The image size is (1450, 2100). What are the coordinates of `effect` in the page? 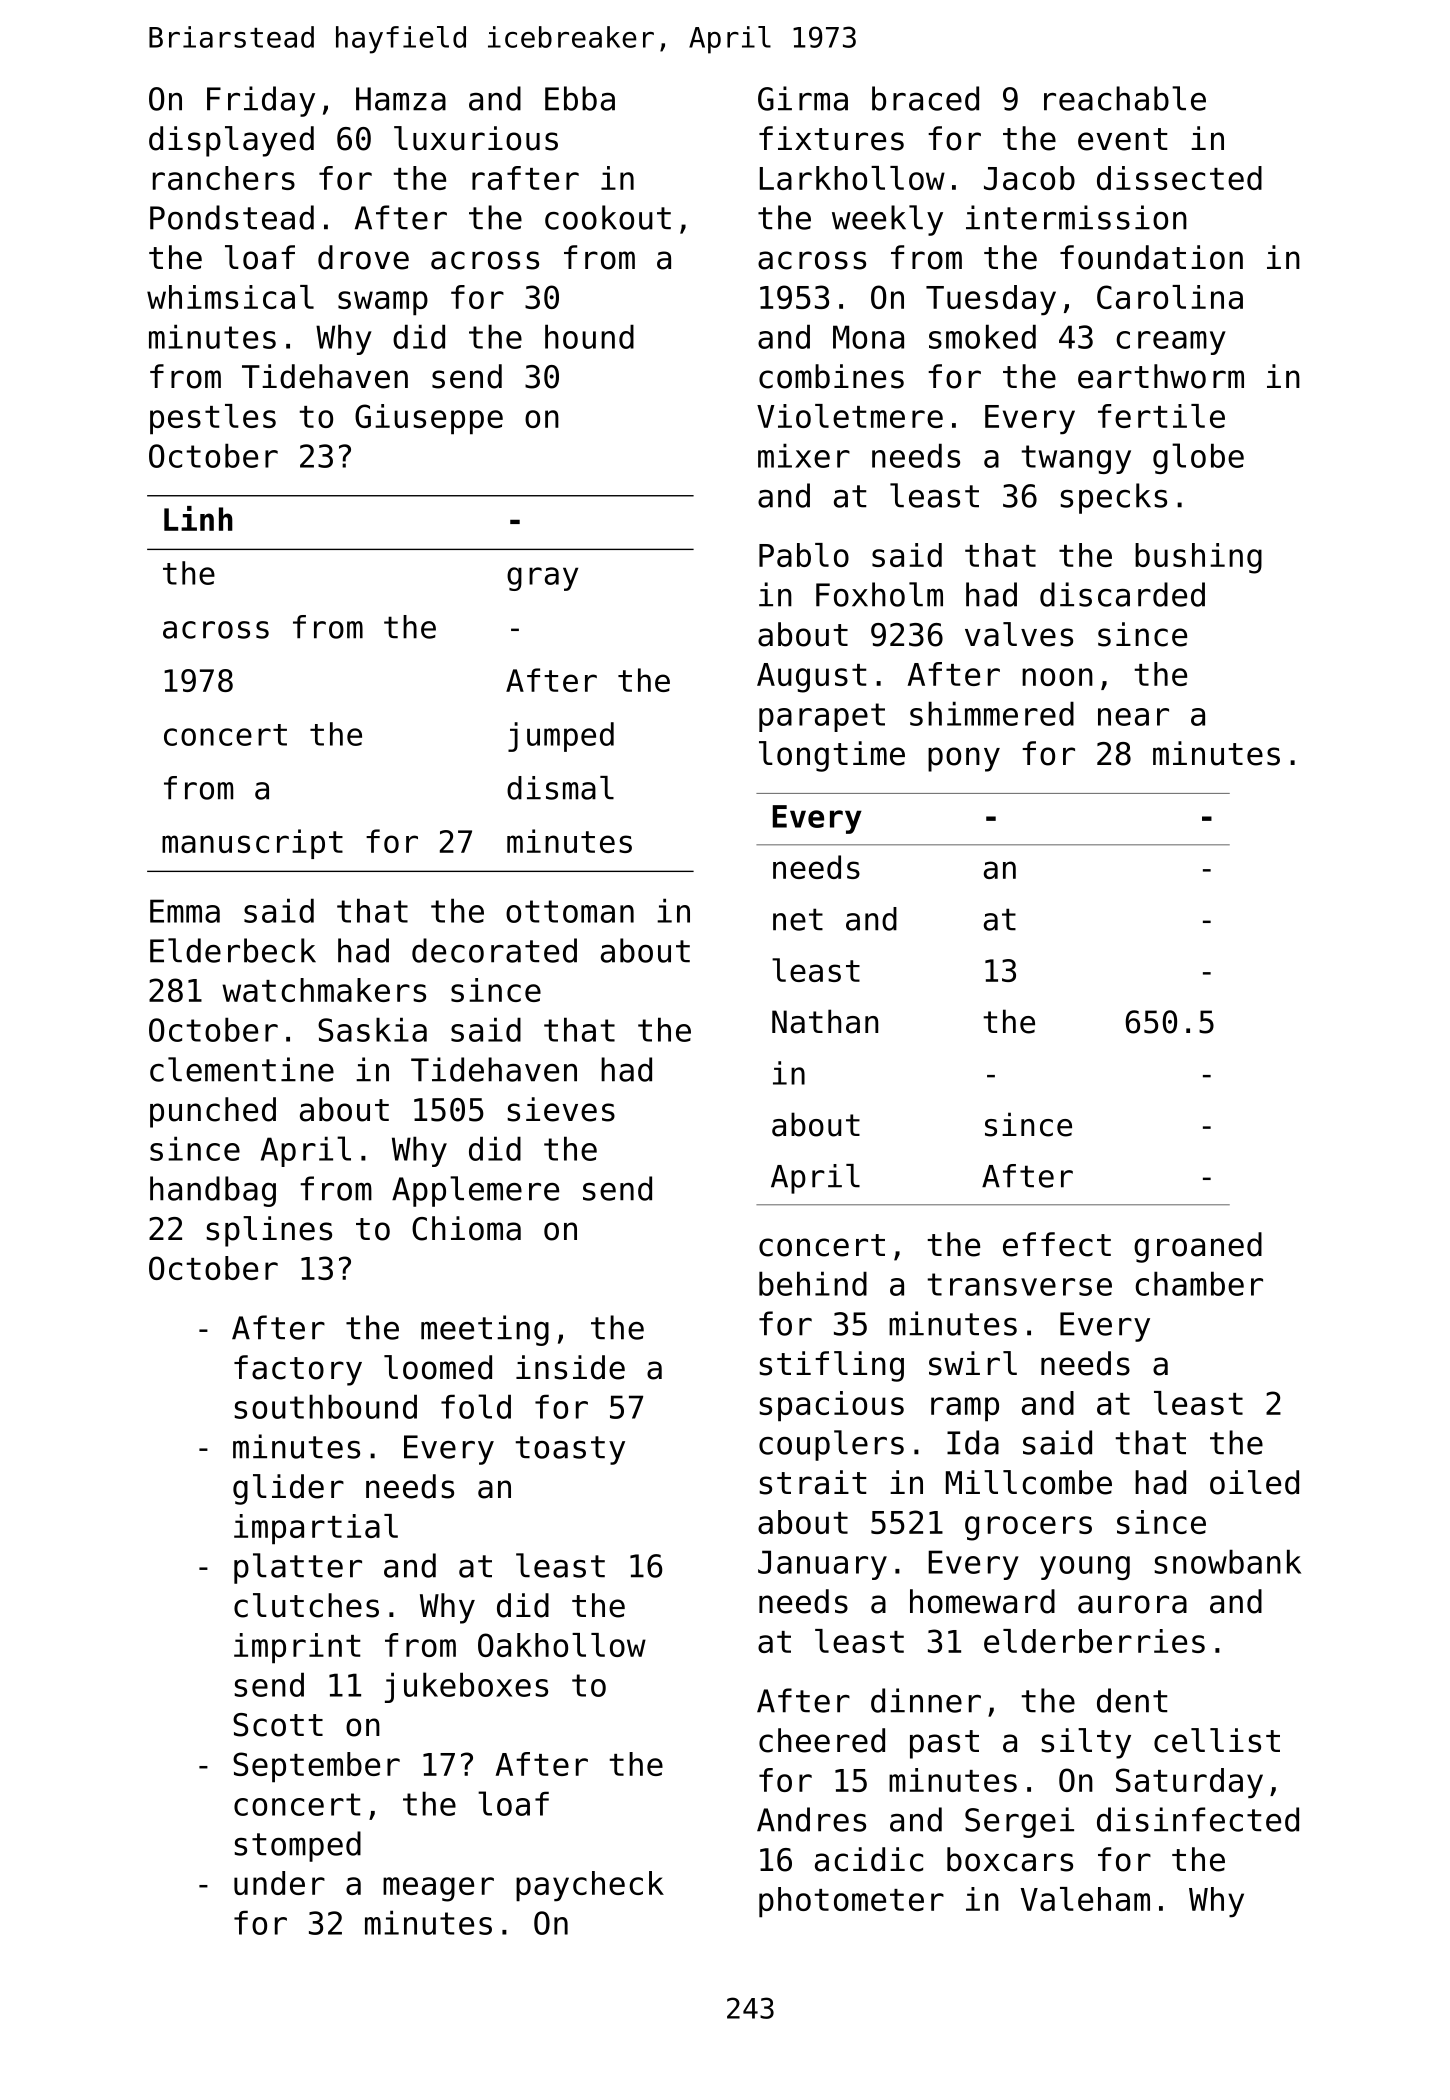 It's located at (1057, 1244).
